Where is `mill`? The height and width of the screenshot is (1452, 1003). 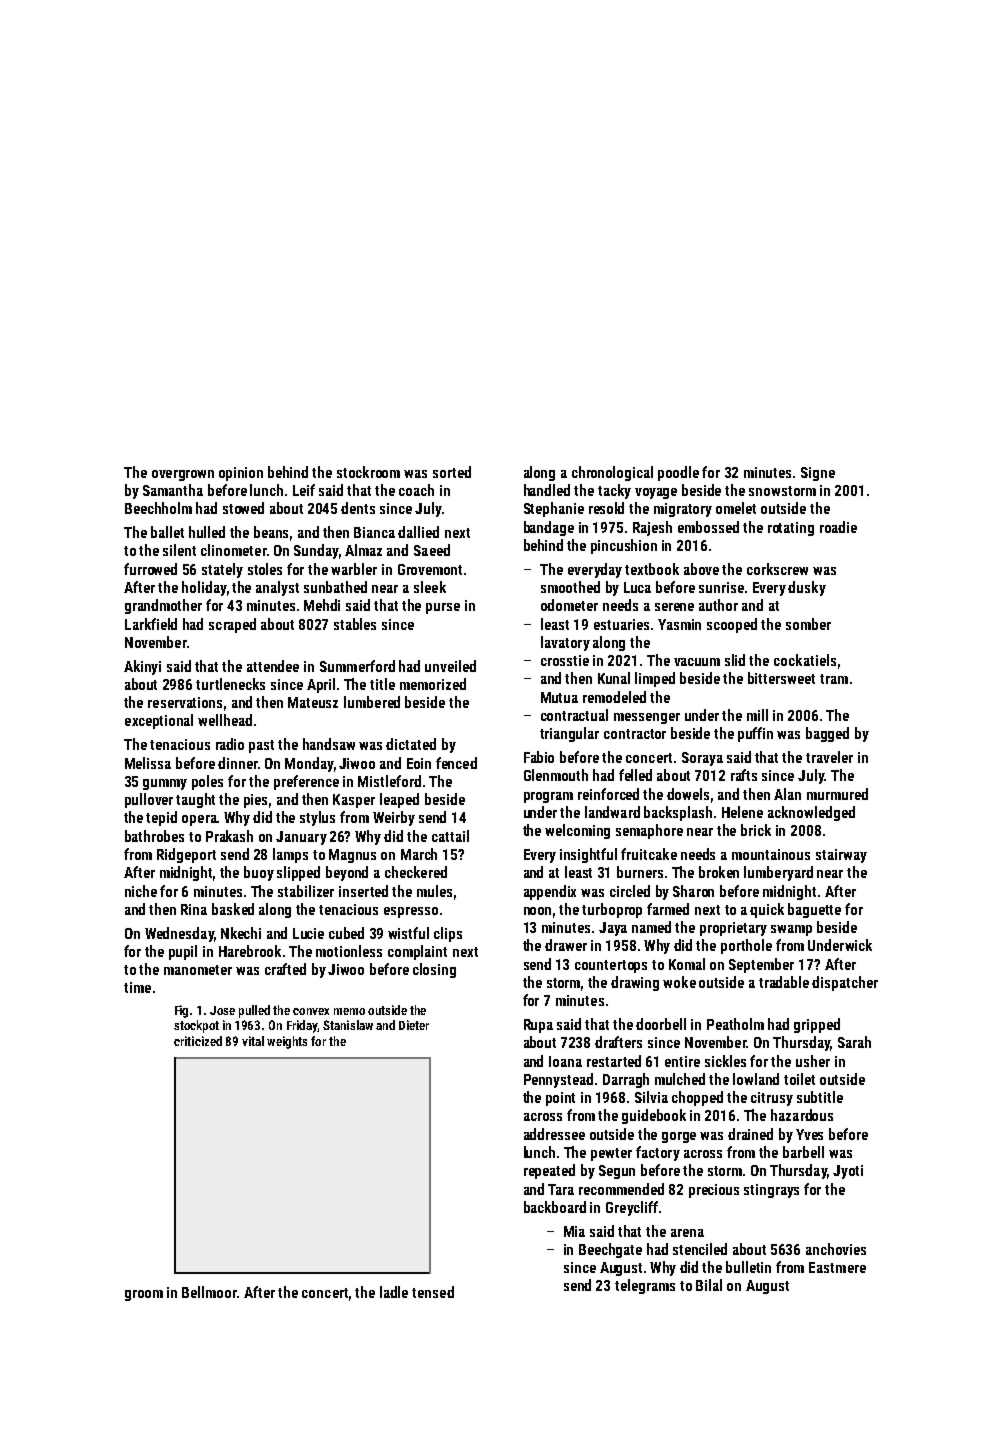
mill is located at coordinates (757, 715).
